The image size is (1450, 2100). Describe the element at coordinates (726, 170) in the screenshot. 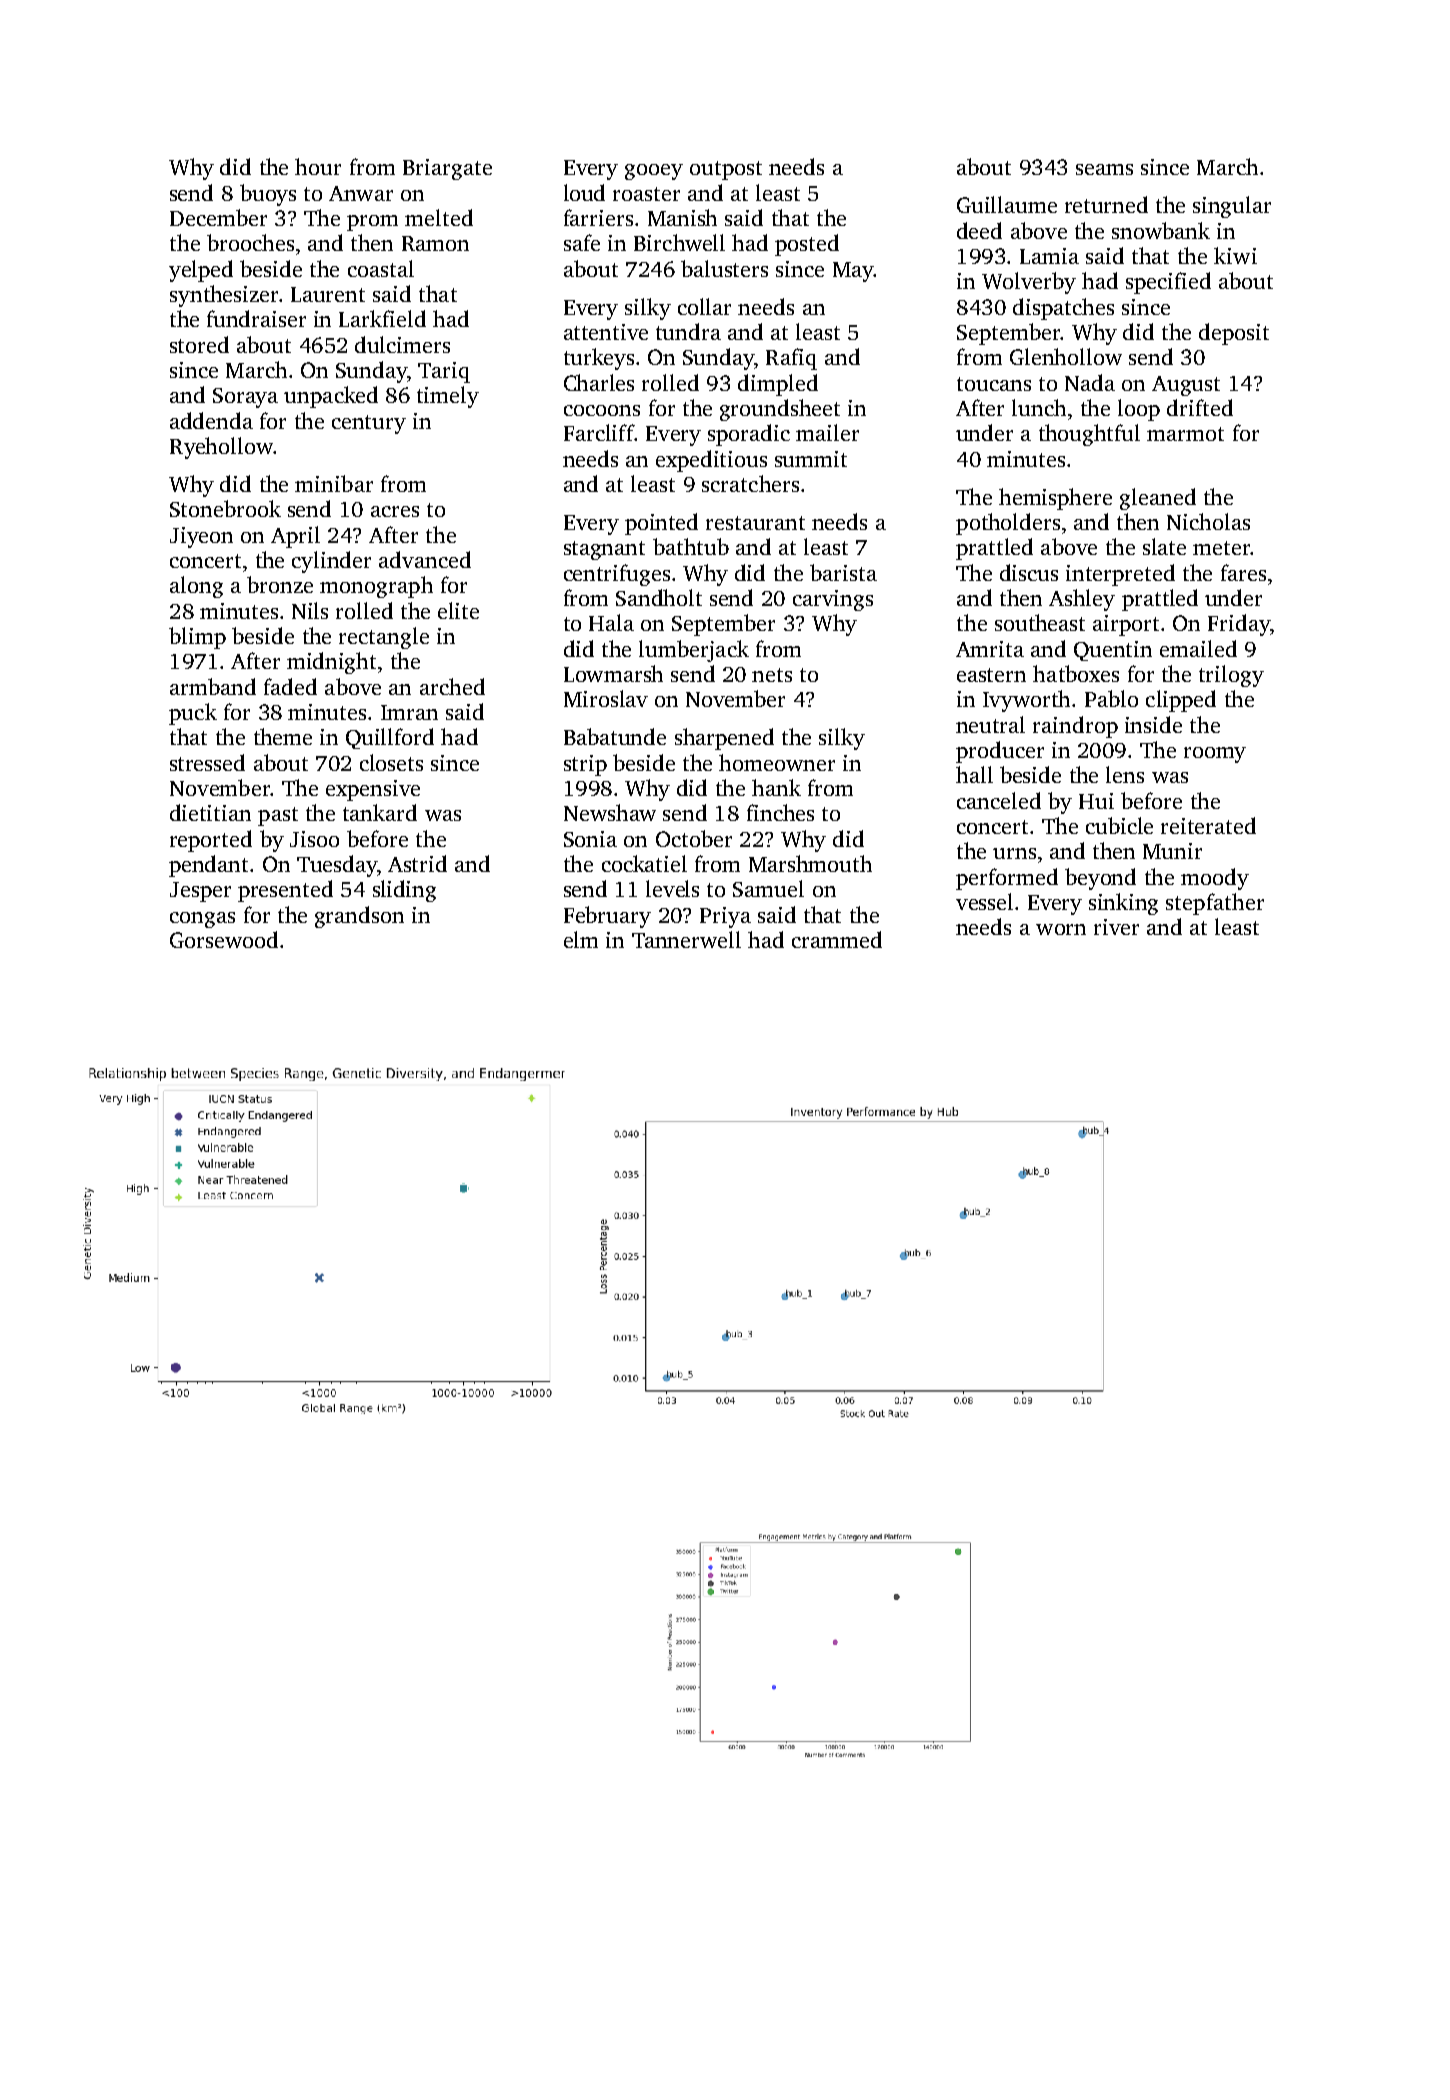

I see `outpost` at that location.
